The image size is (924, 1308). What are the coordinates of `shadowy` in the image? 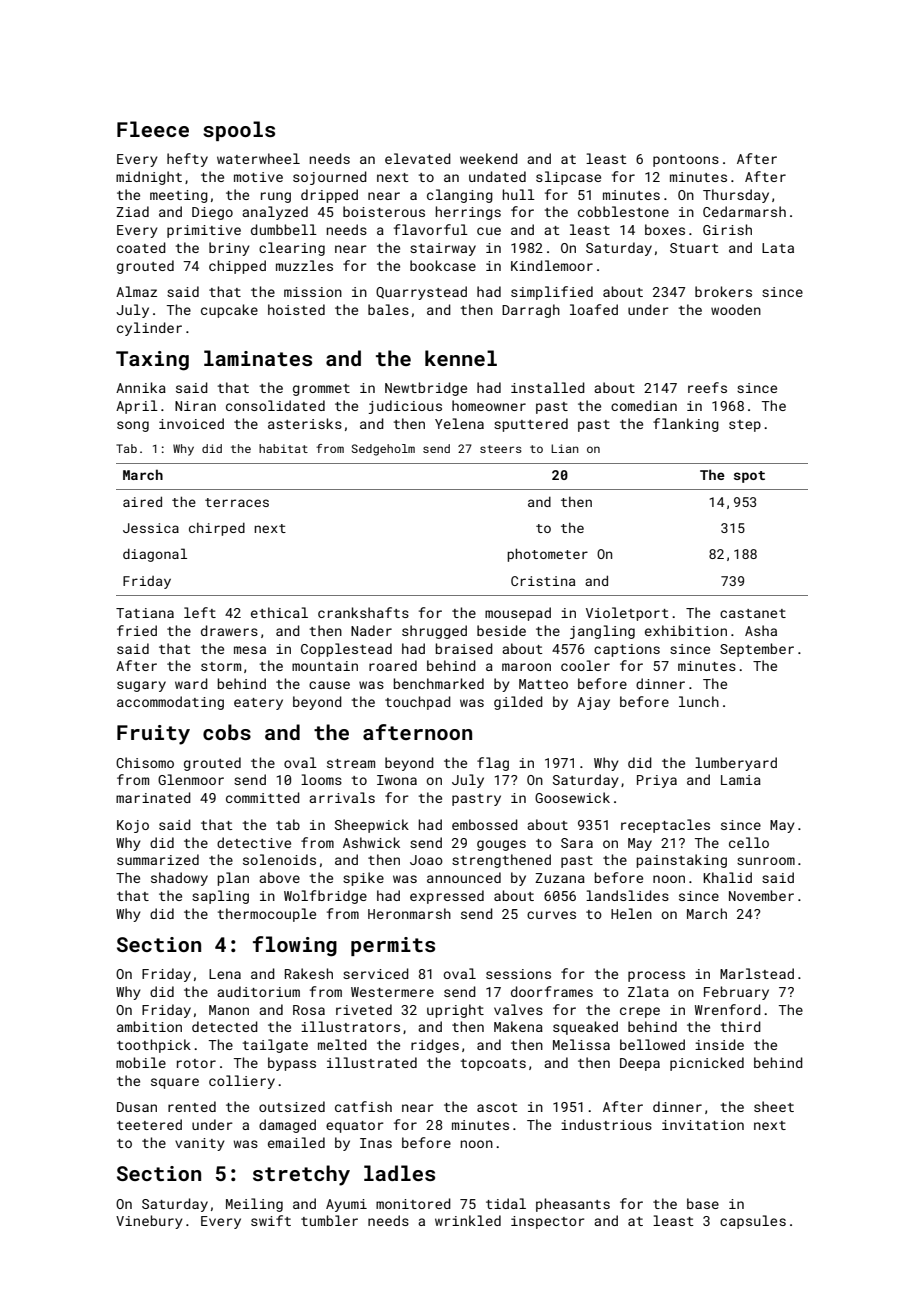 It's located at (179, 879).
